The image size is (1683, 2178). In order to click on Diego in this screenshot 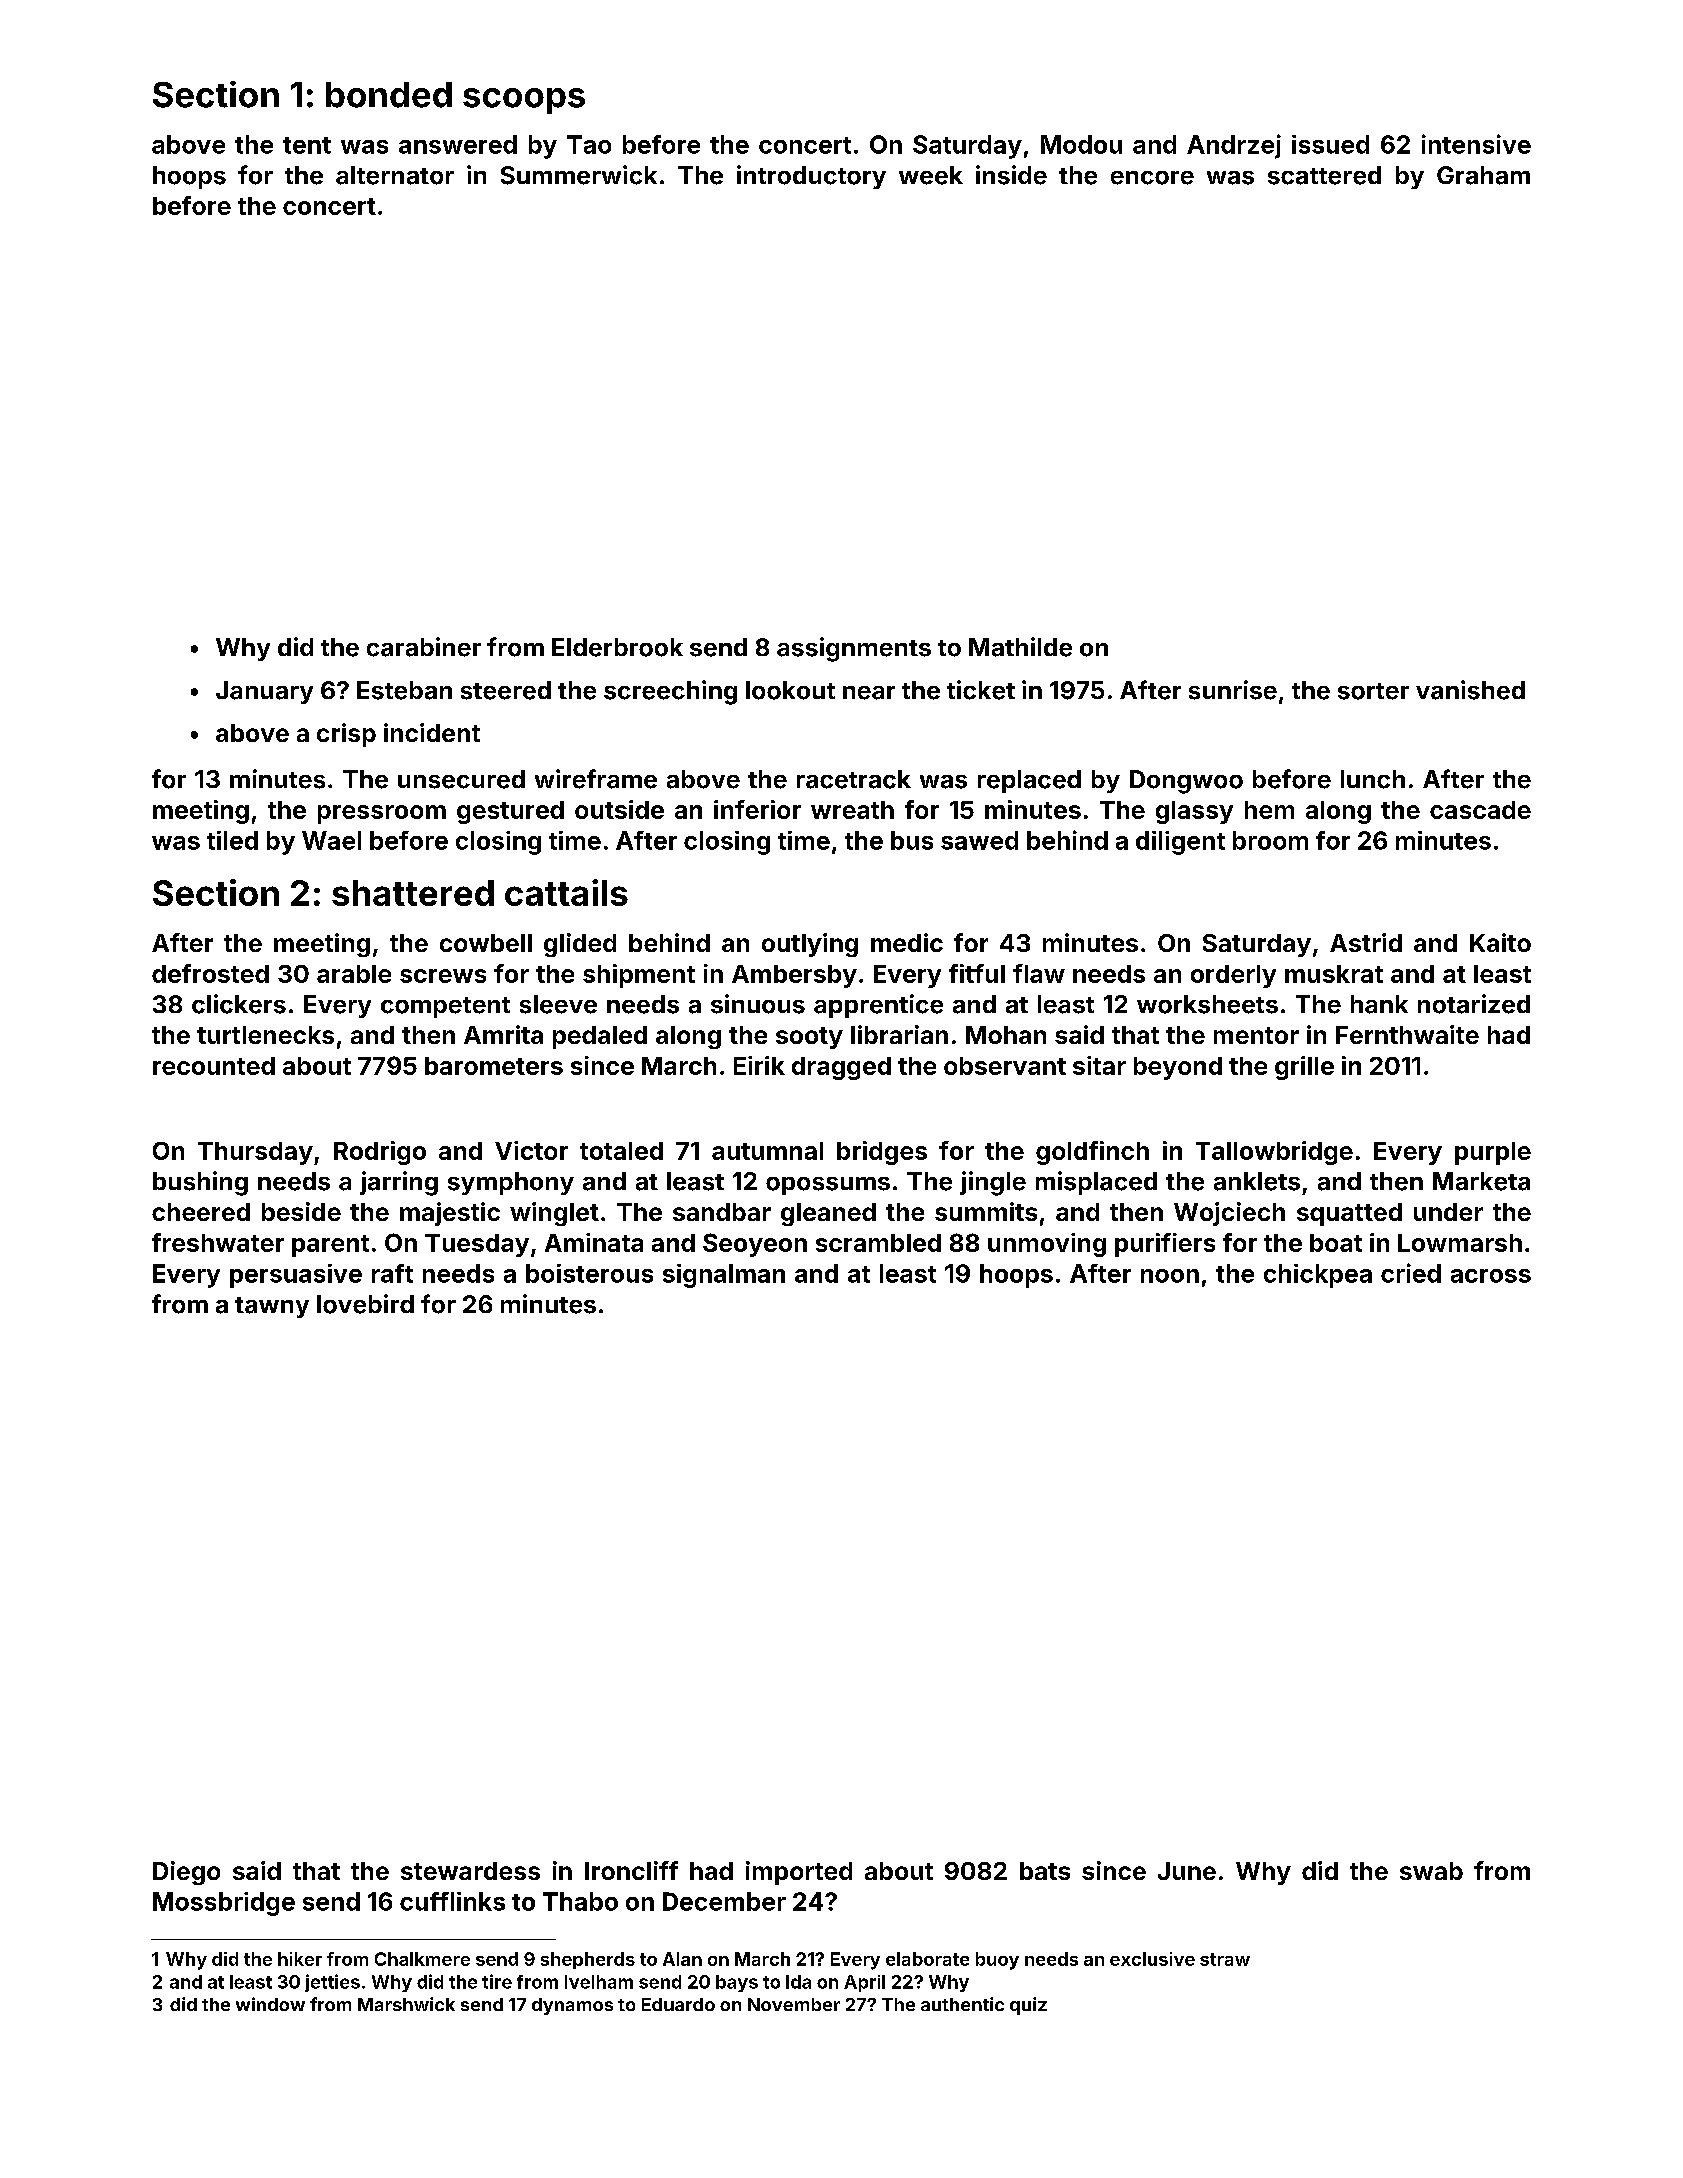, I will do `click(186, 1873)`.
